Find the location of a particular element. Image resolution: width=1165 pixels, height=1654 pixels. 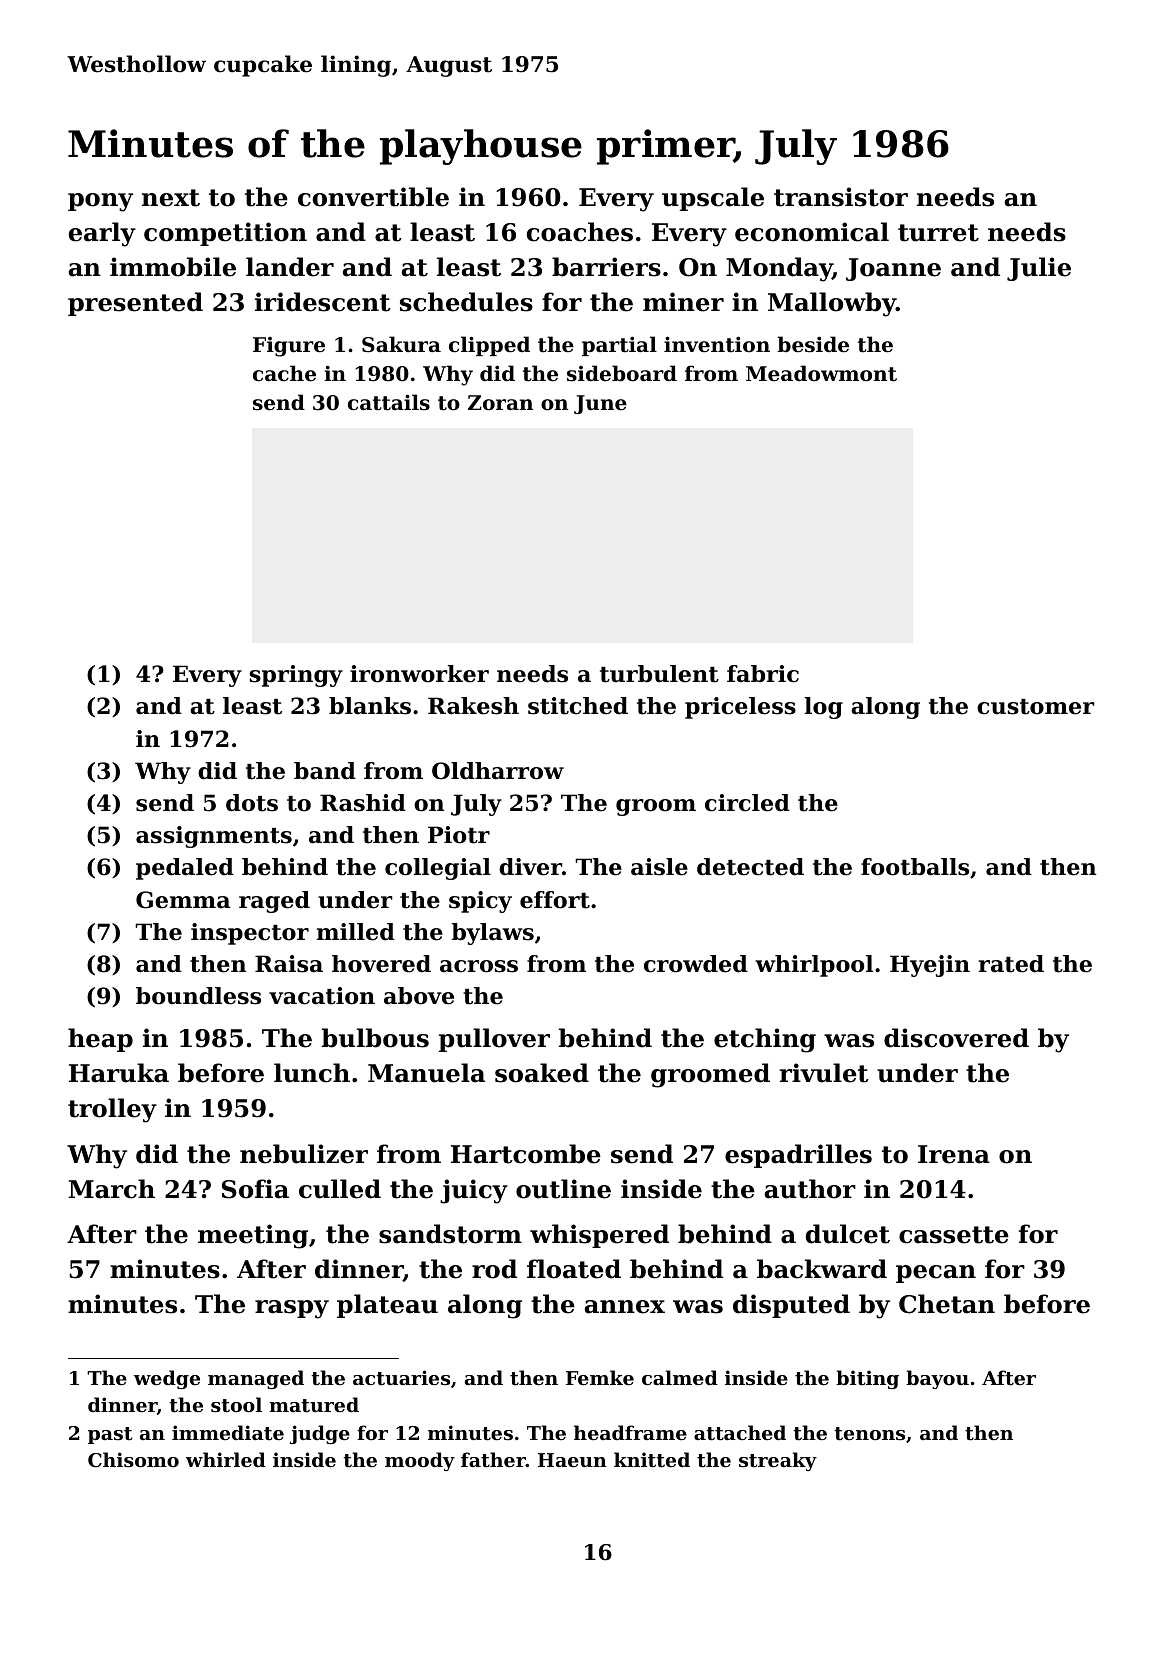

Gemma is located at coordinates (183, 900).
